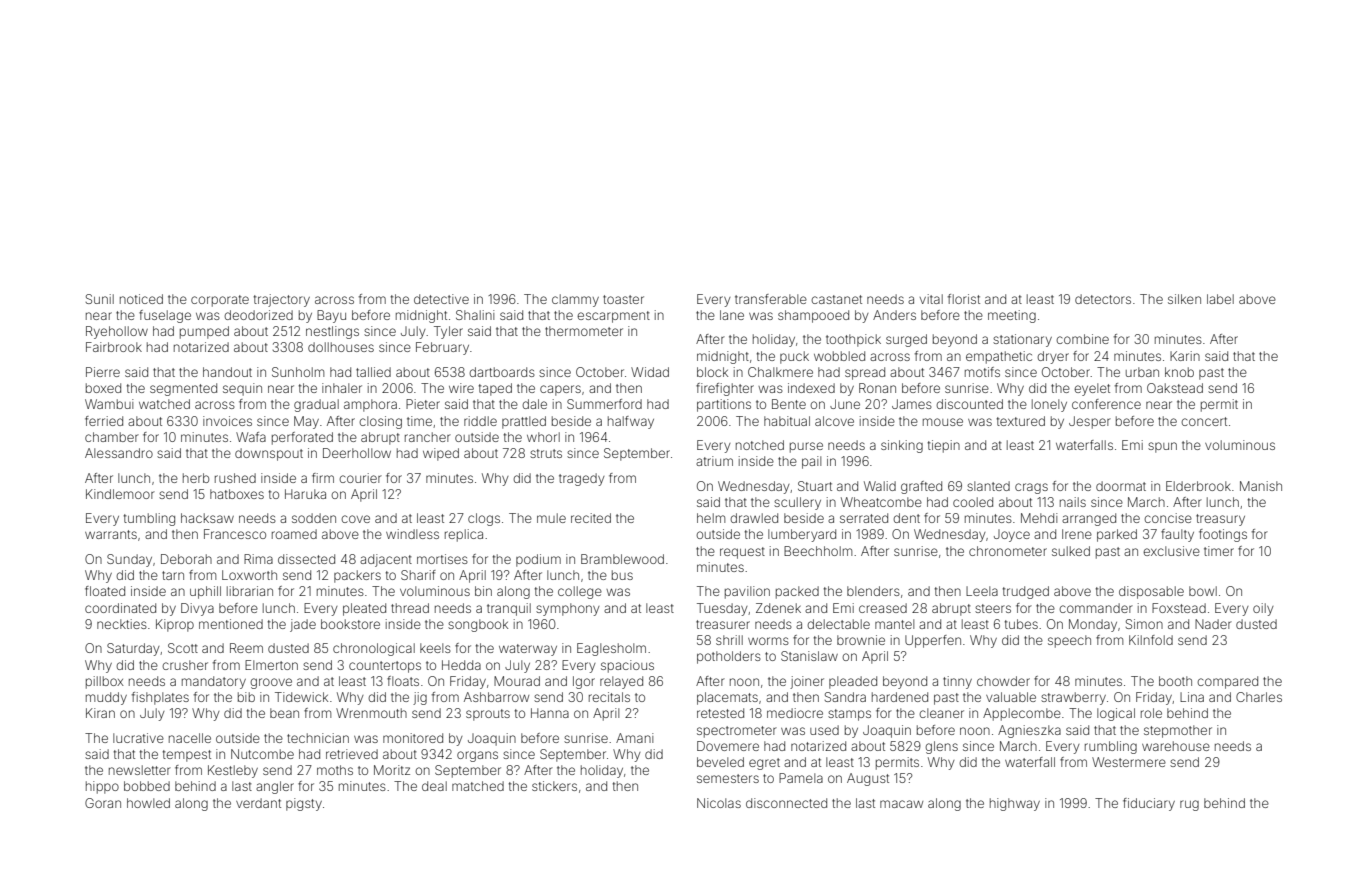  What do you see at coordinates (477, 756) in the document?
I see `organs` at bounding box center [477, 756].
